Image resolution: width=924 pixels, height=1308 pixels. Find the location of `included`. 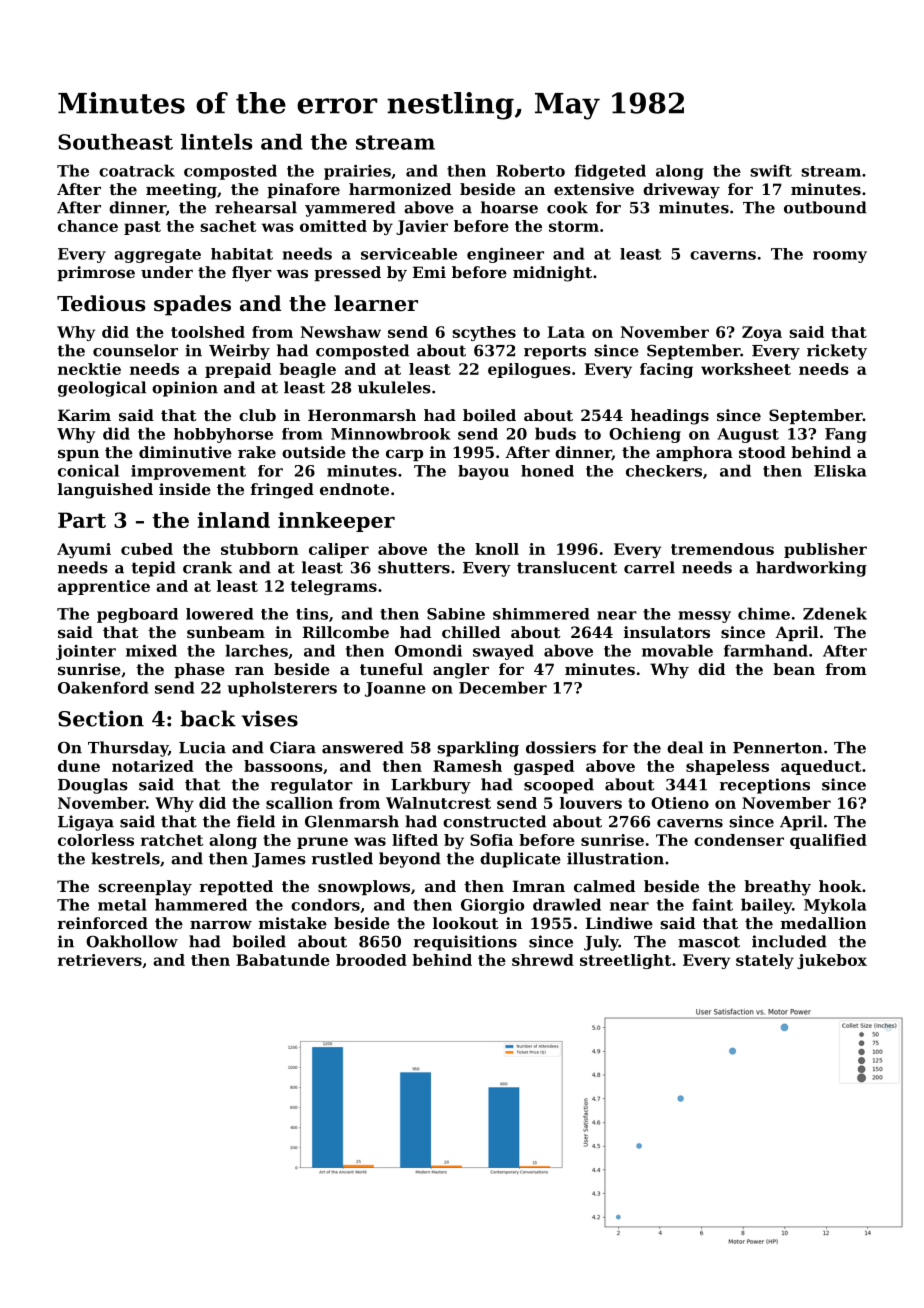

included is located at coordinates (789, 941).
